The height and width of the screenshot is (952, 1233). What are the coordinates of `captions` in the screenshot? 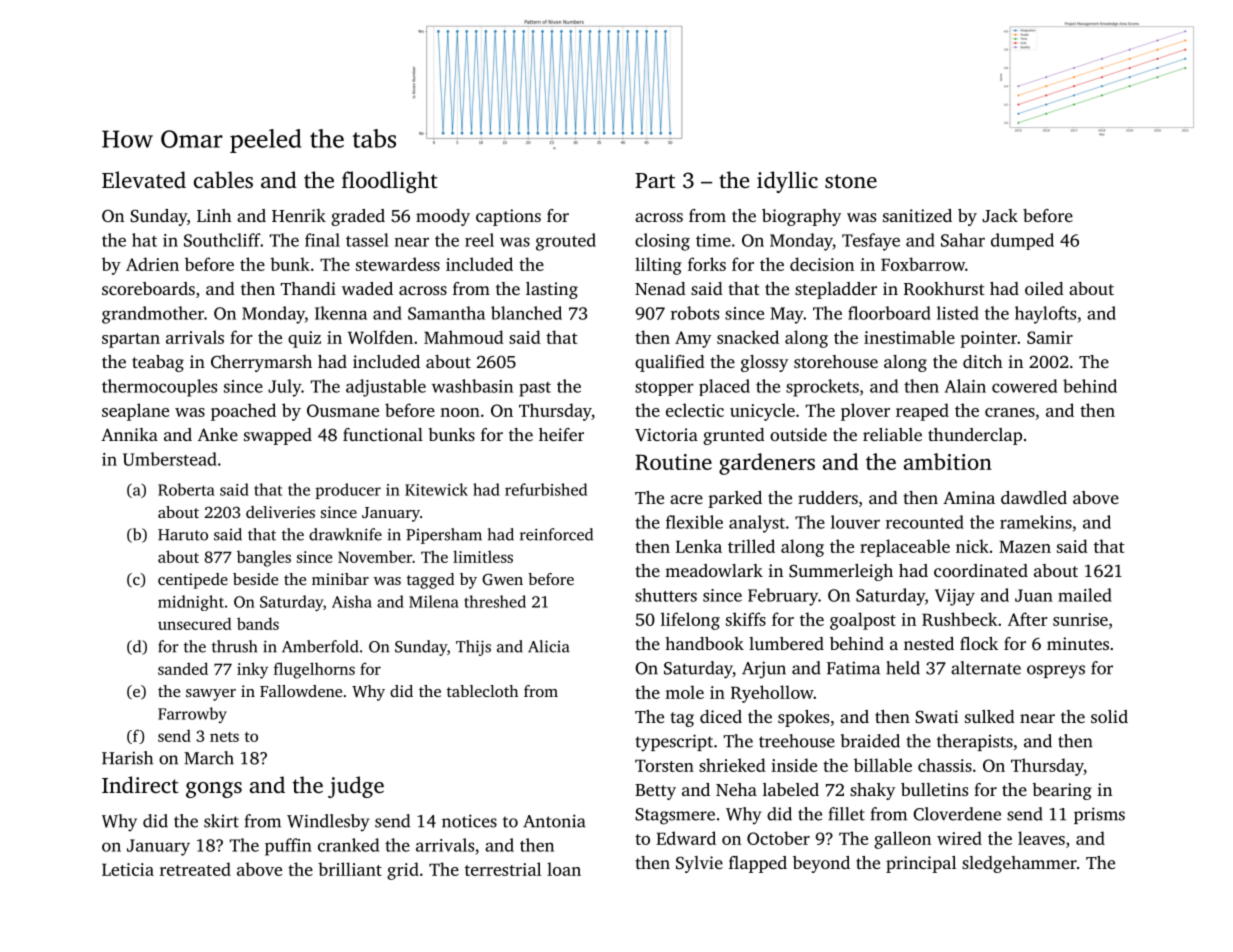 It's located at (508, 217).
